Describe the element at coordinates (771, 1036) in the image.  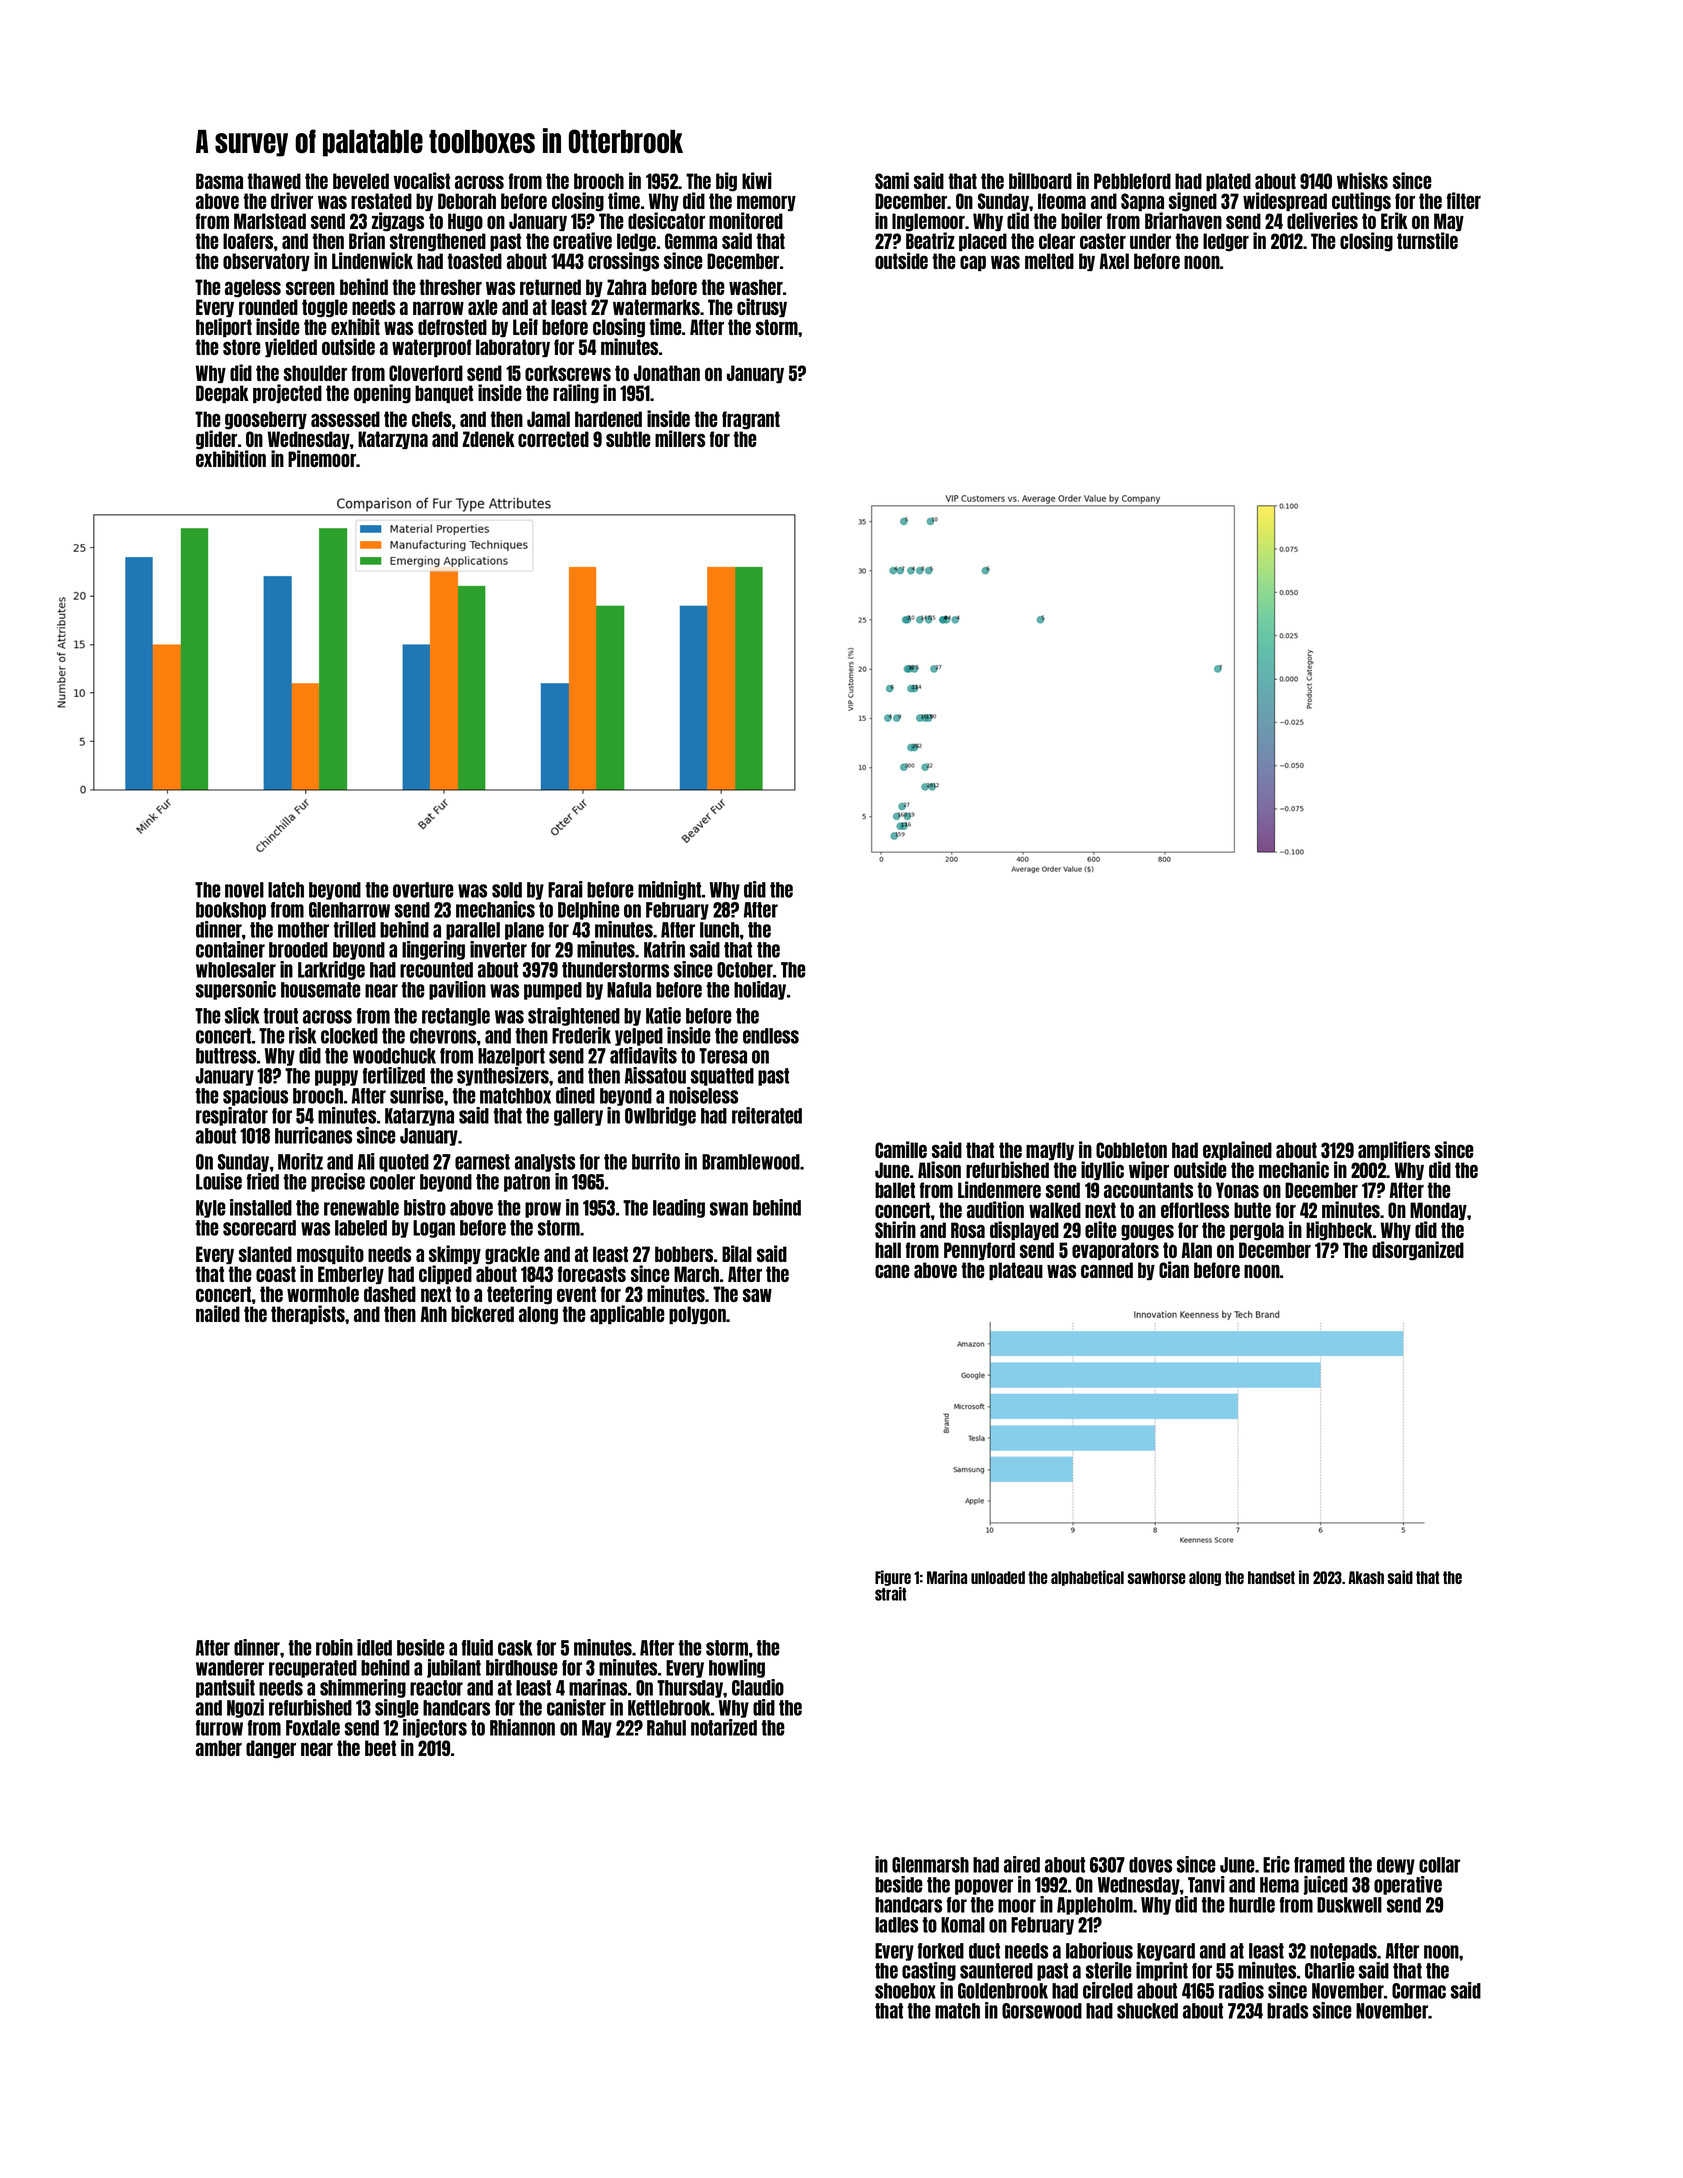
I see `endless` at that location.
